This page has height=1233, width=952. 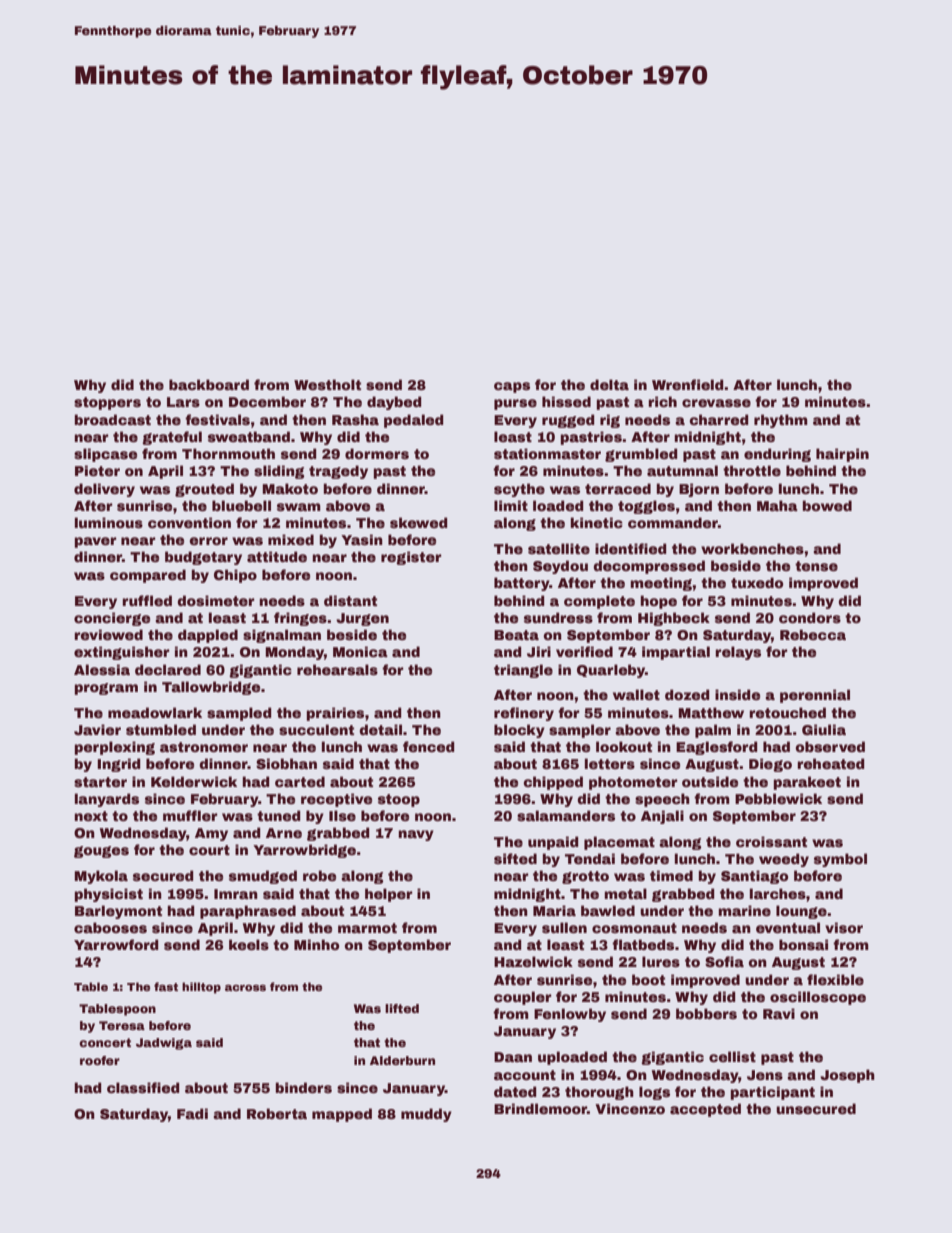 What do you see at coordinates (426, 1115) in the page?
I see `muddy` at bounding box center [426, 1115].
